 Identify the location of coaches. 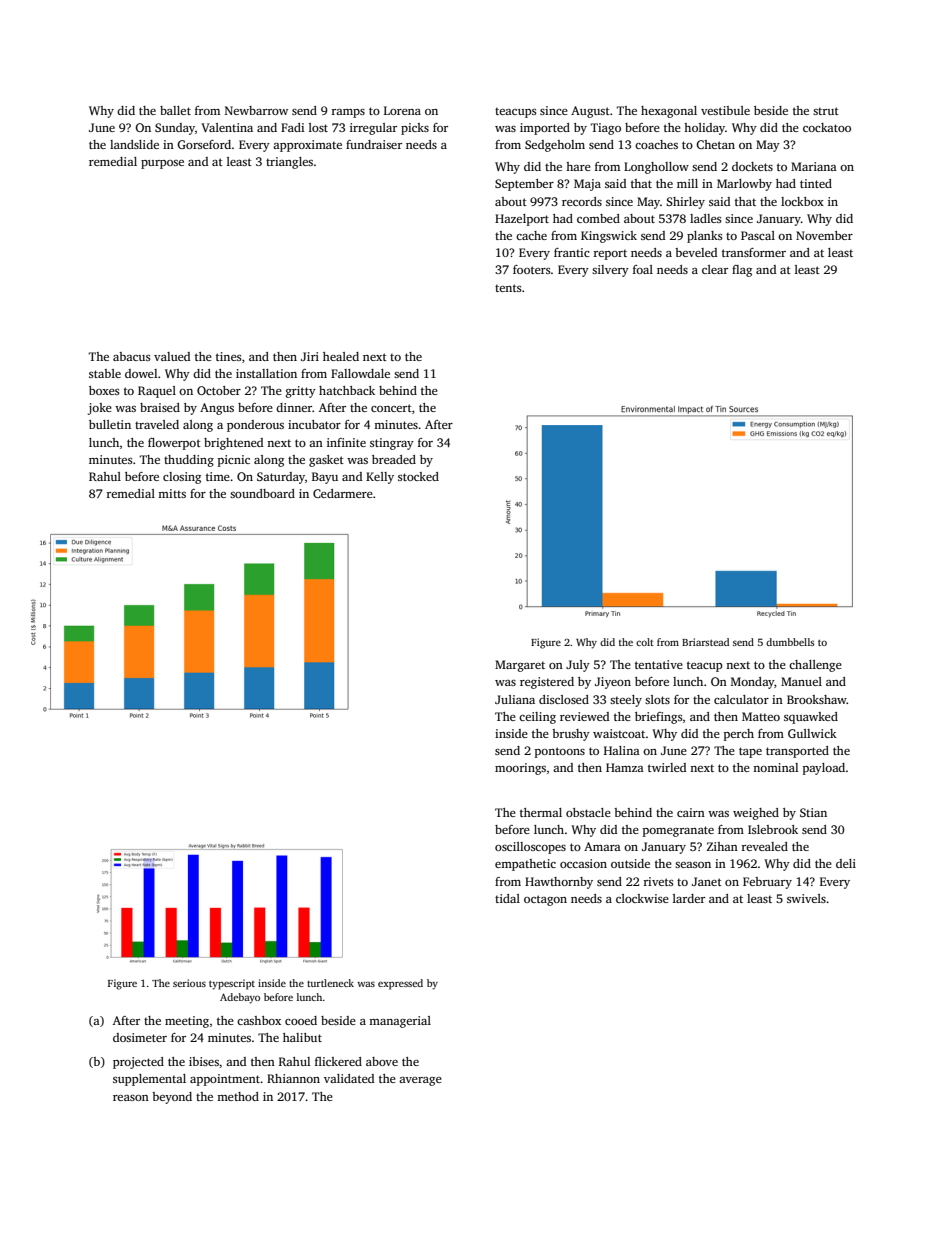
(656, 144).
